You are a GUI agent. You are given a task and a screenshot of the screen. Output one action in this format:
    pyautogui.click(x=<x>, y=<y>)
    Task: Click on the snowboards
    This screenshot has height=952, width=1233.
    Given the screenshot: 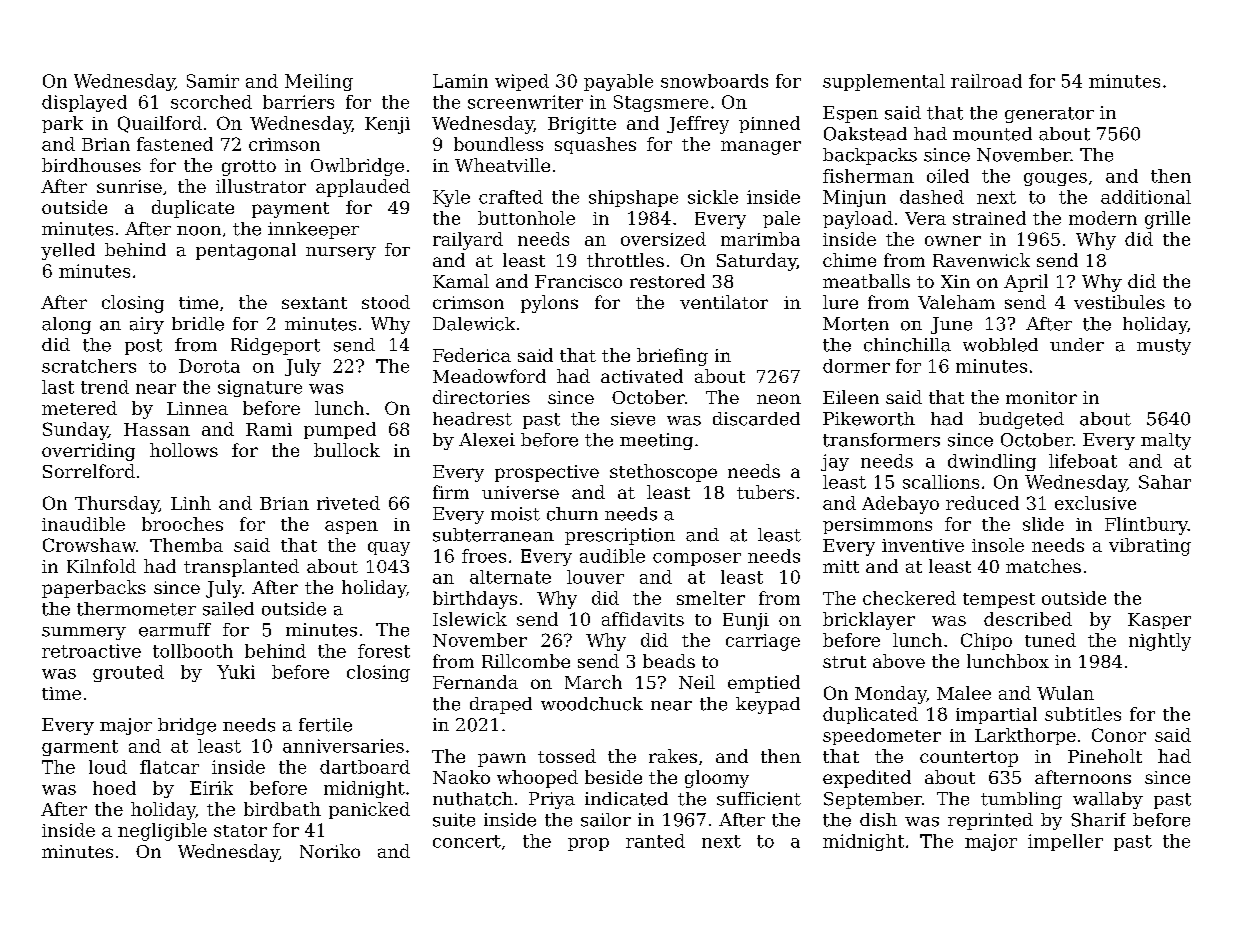 What is the action you would take?
    pyautogui.click(x=714, y=81)
